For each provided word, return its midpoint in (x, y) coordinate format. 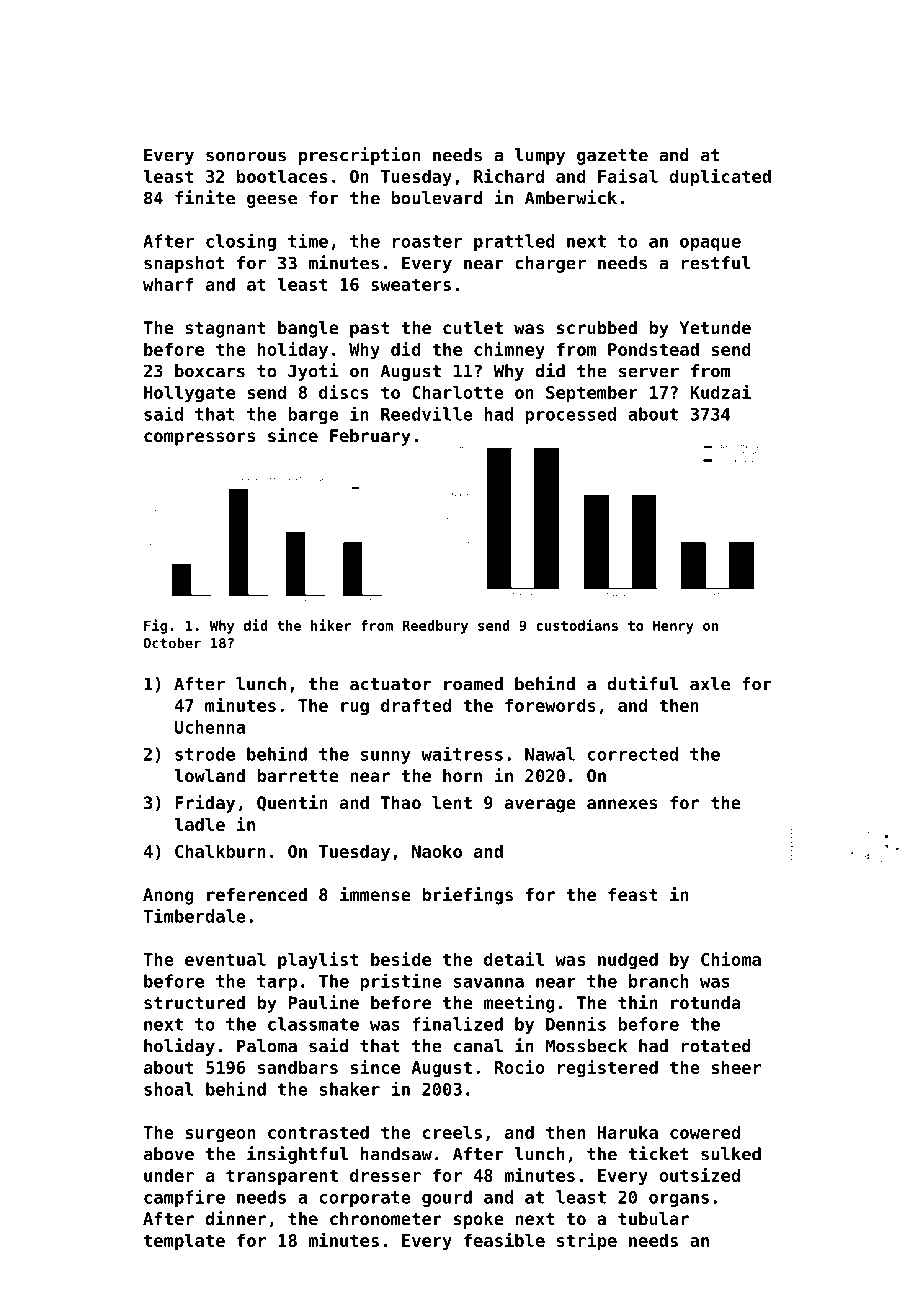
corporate (365, 1199)
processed (570, 415)
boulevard (436, 198)
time (308, 240)
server (649, 372)
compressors (199, 439)
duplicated (720, 178)
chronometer (386, 1218)
